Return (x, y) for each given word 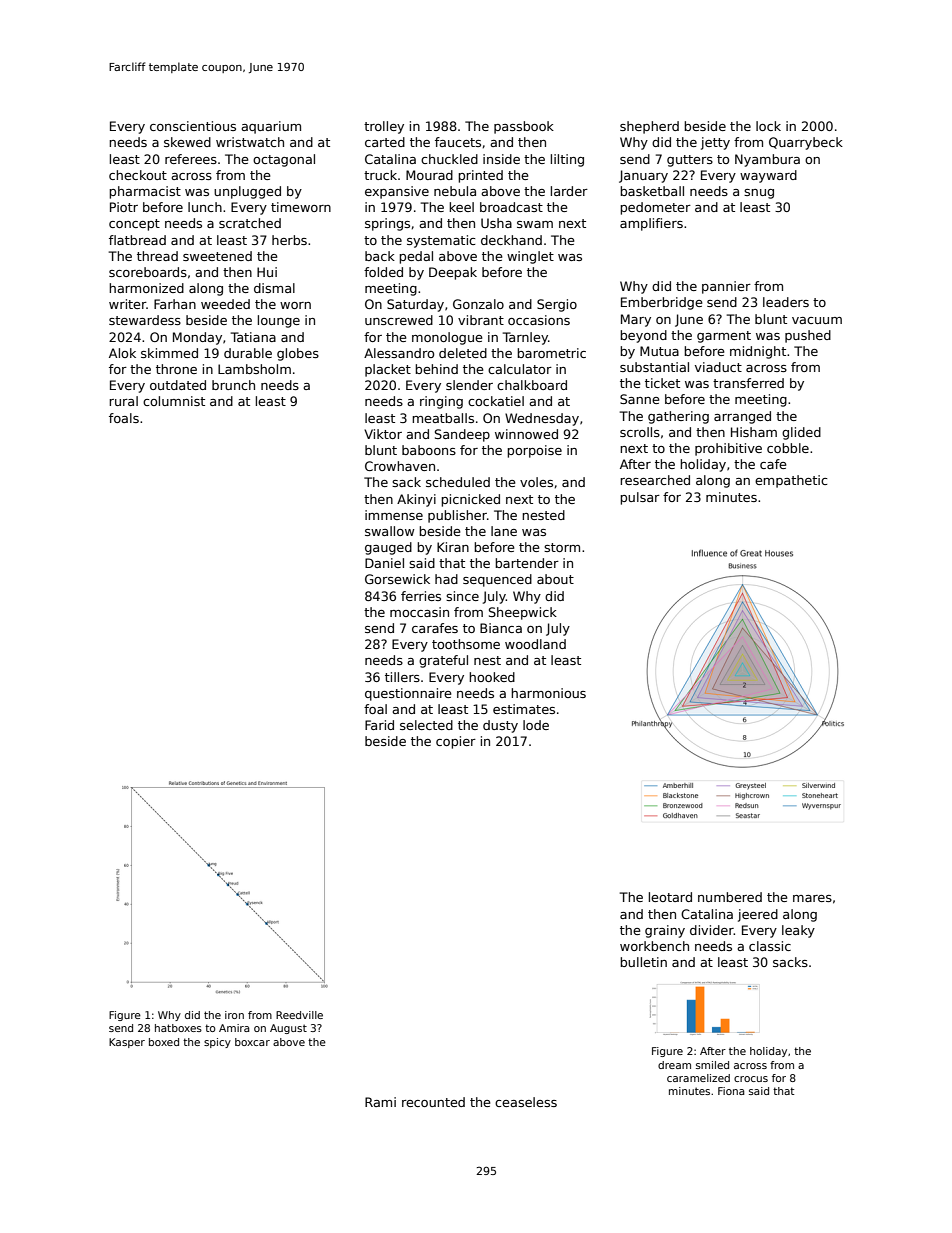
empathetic (791, 481)
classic (770, 946)
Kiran (453, 547)
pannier (726, 287)
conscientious (193, 126)
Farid (379, 725)
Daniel (384, 563)
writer (128, 304)
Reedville (299, 1015)
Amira (234, 1028)
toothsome (466, 644)
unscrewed (399, 320)
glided (801, 433)
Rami (380, 1102)
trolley (384, 127)
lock (768, 126)
